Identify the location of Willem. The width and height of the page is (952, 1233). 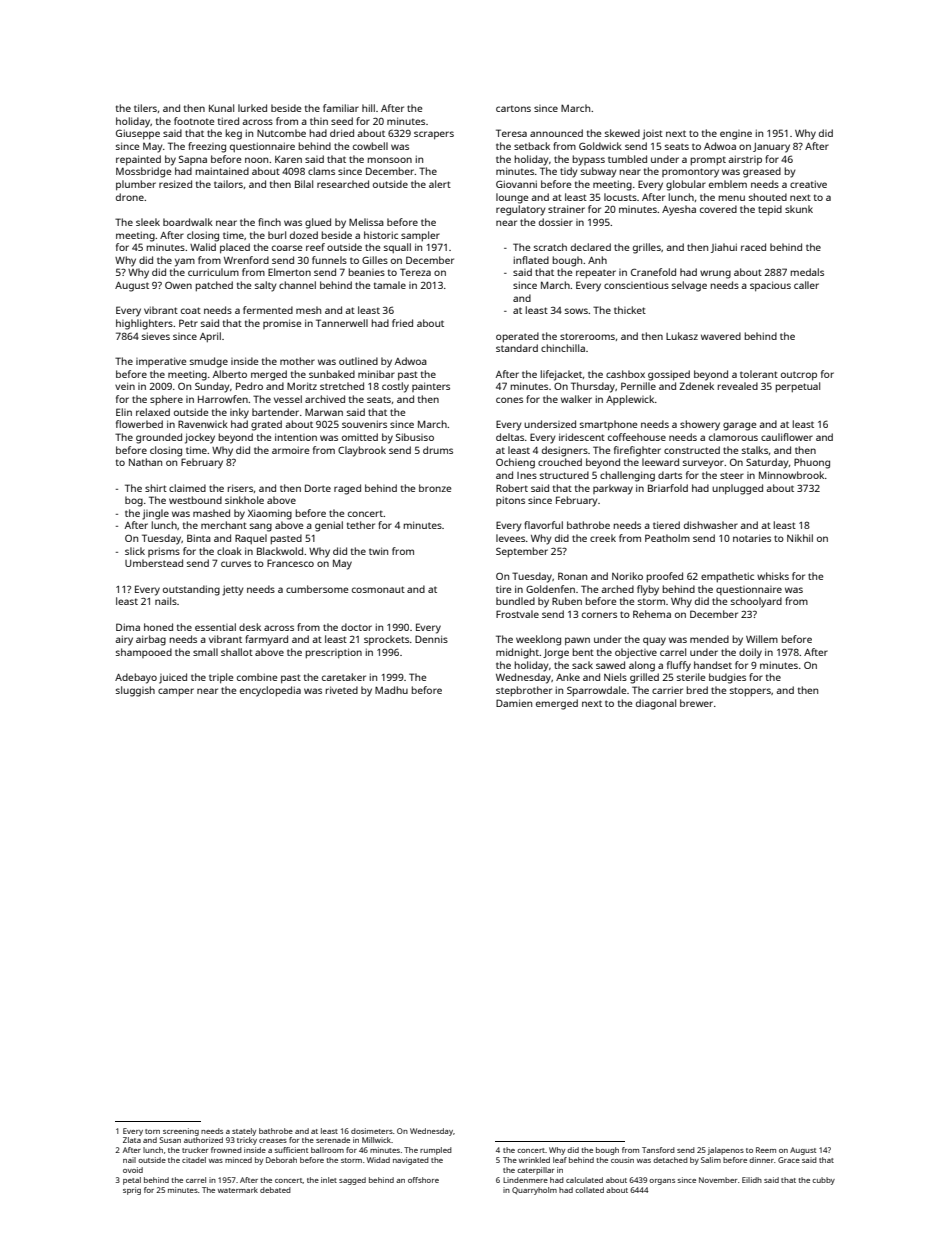
(762, 639).
